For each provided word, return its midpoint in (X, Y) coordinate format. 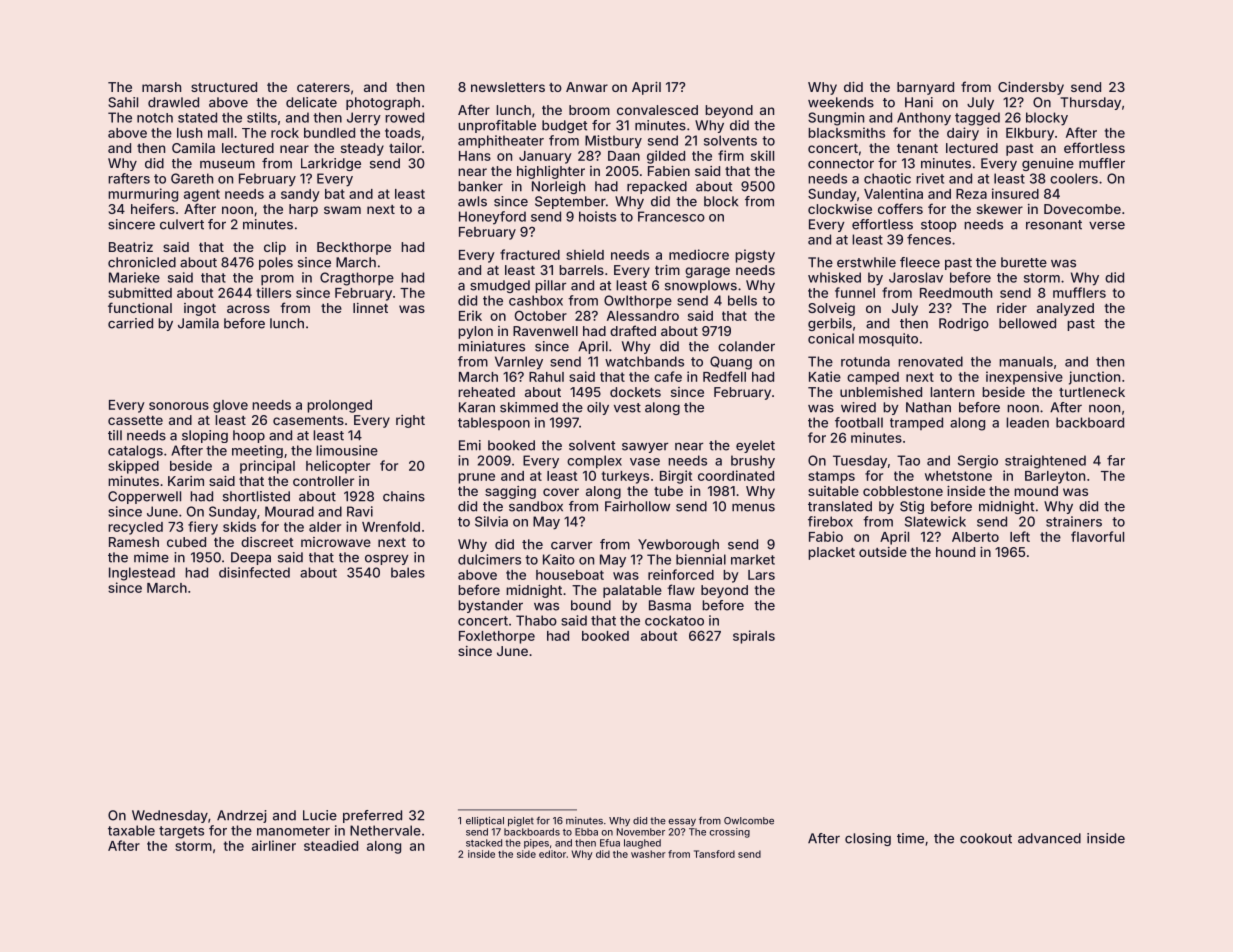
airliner (274, 845)
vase (645, 462)
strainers (1074, 521)
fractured (530, 254)
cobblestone (903, 491)
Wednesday (170, 816)
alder (325, 527)
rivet (930, 178)
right (410, 421)
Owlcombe (749, 821)
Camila (193, 148)
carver (571, 545)
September (570, 202)
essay (682, 822)
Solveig (831, 309)
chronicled (142, 262)
